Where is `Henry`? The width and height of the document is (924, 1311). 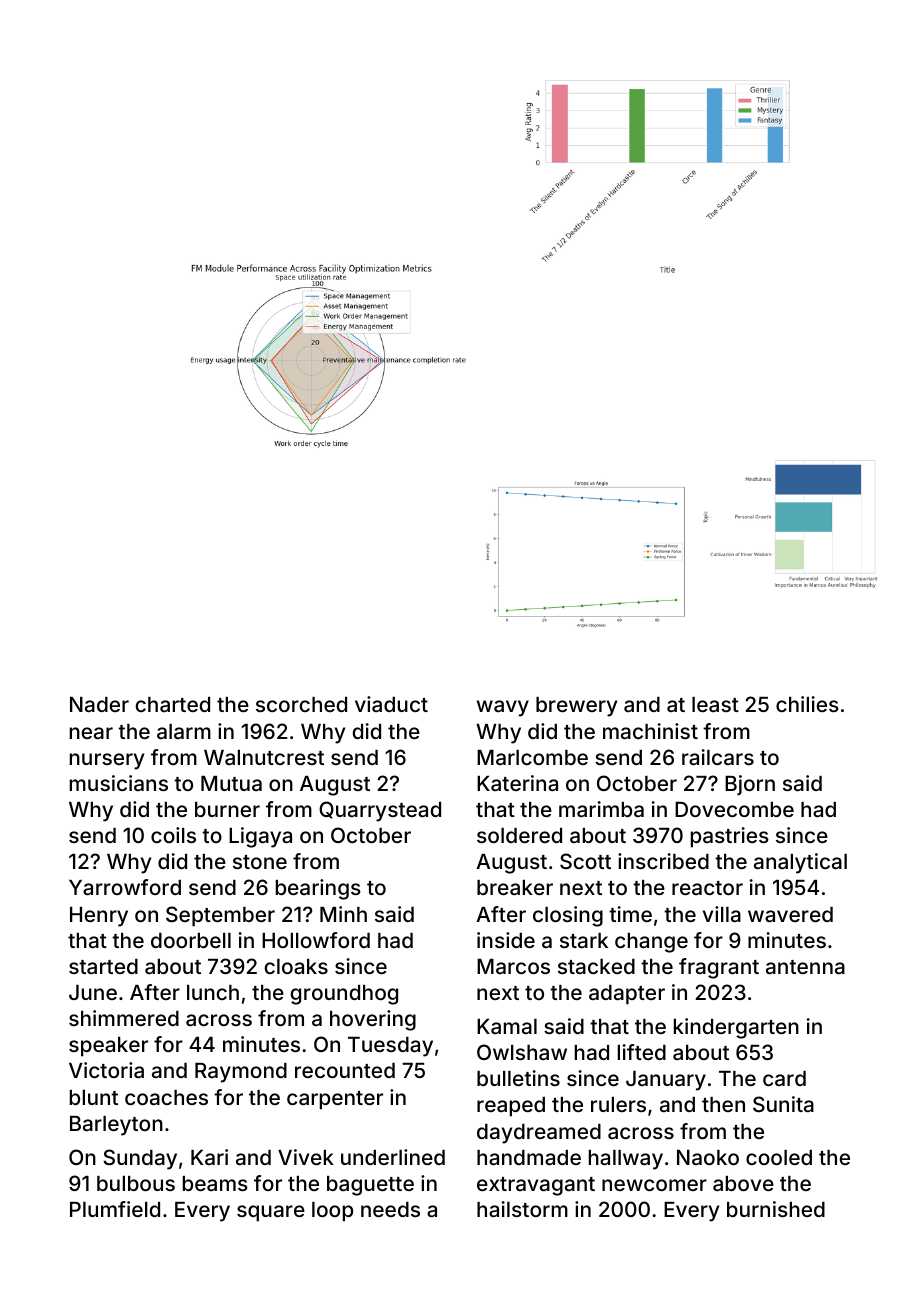
Henry is located at coordinates (99, 917).
